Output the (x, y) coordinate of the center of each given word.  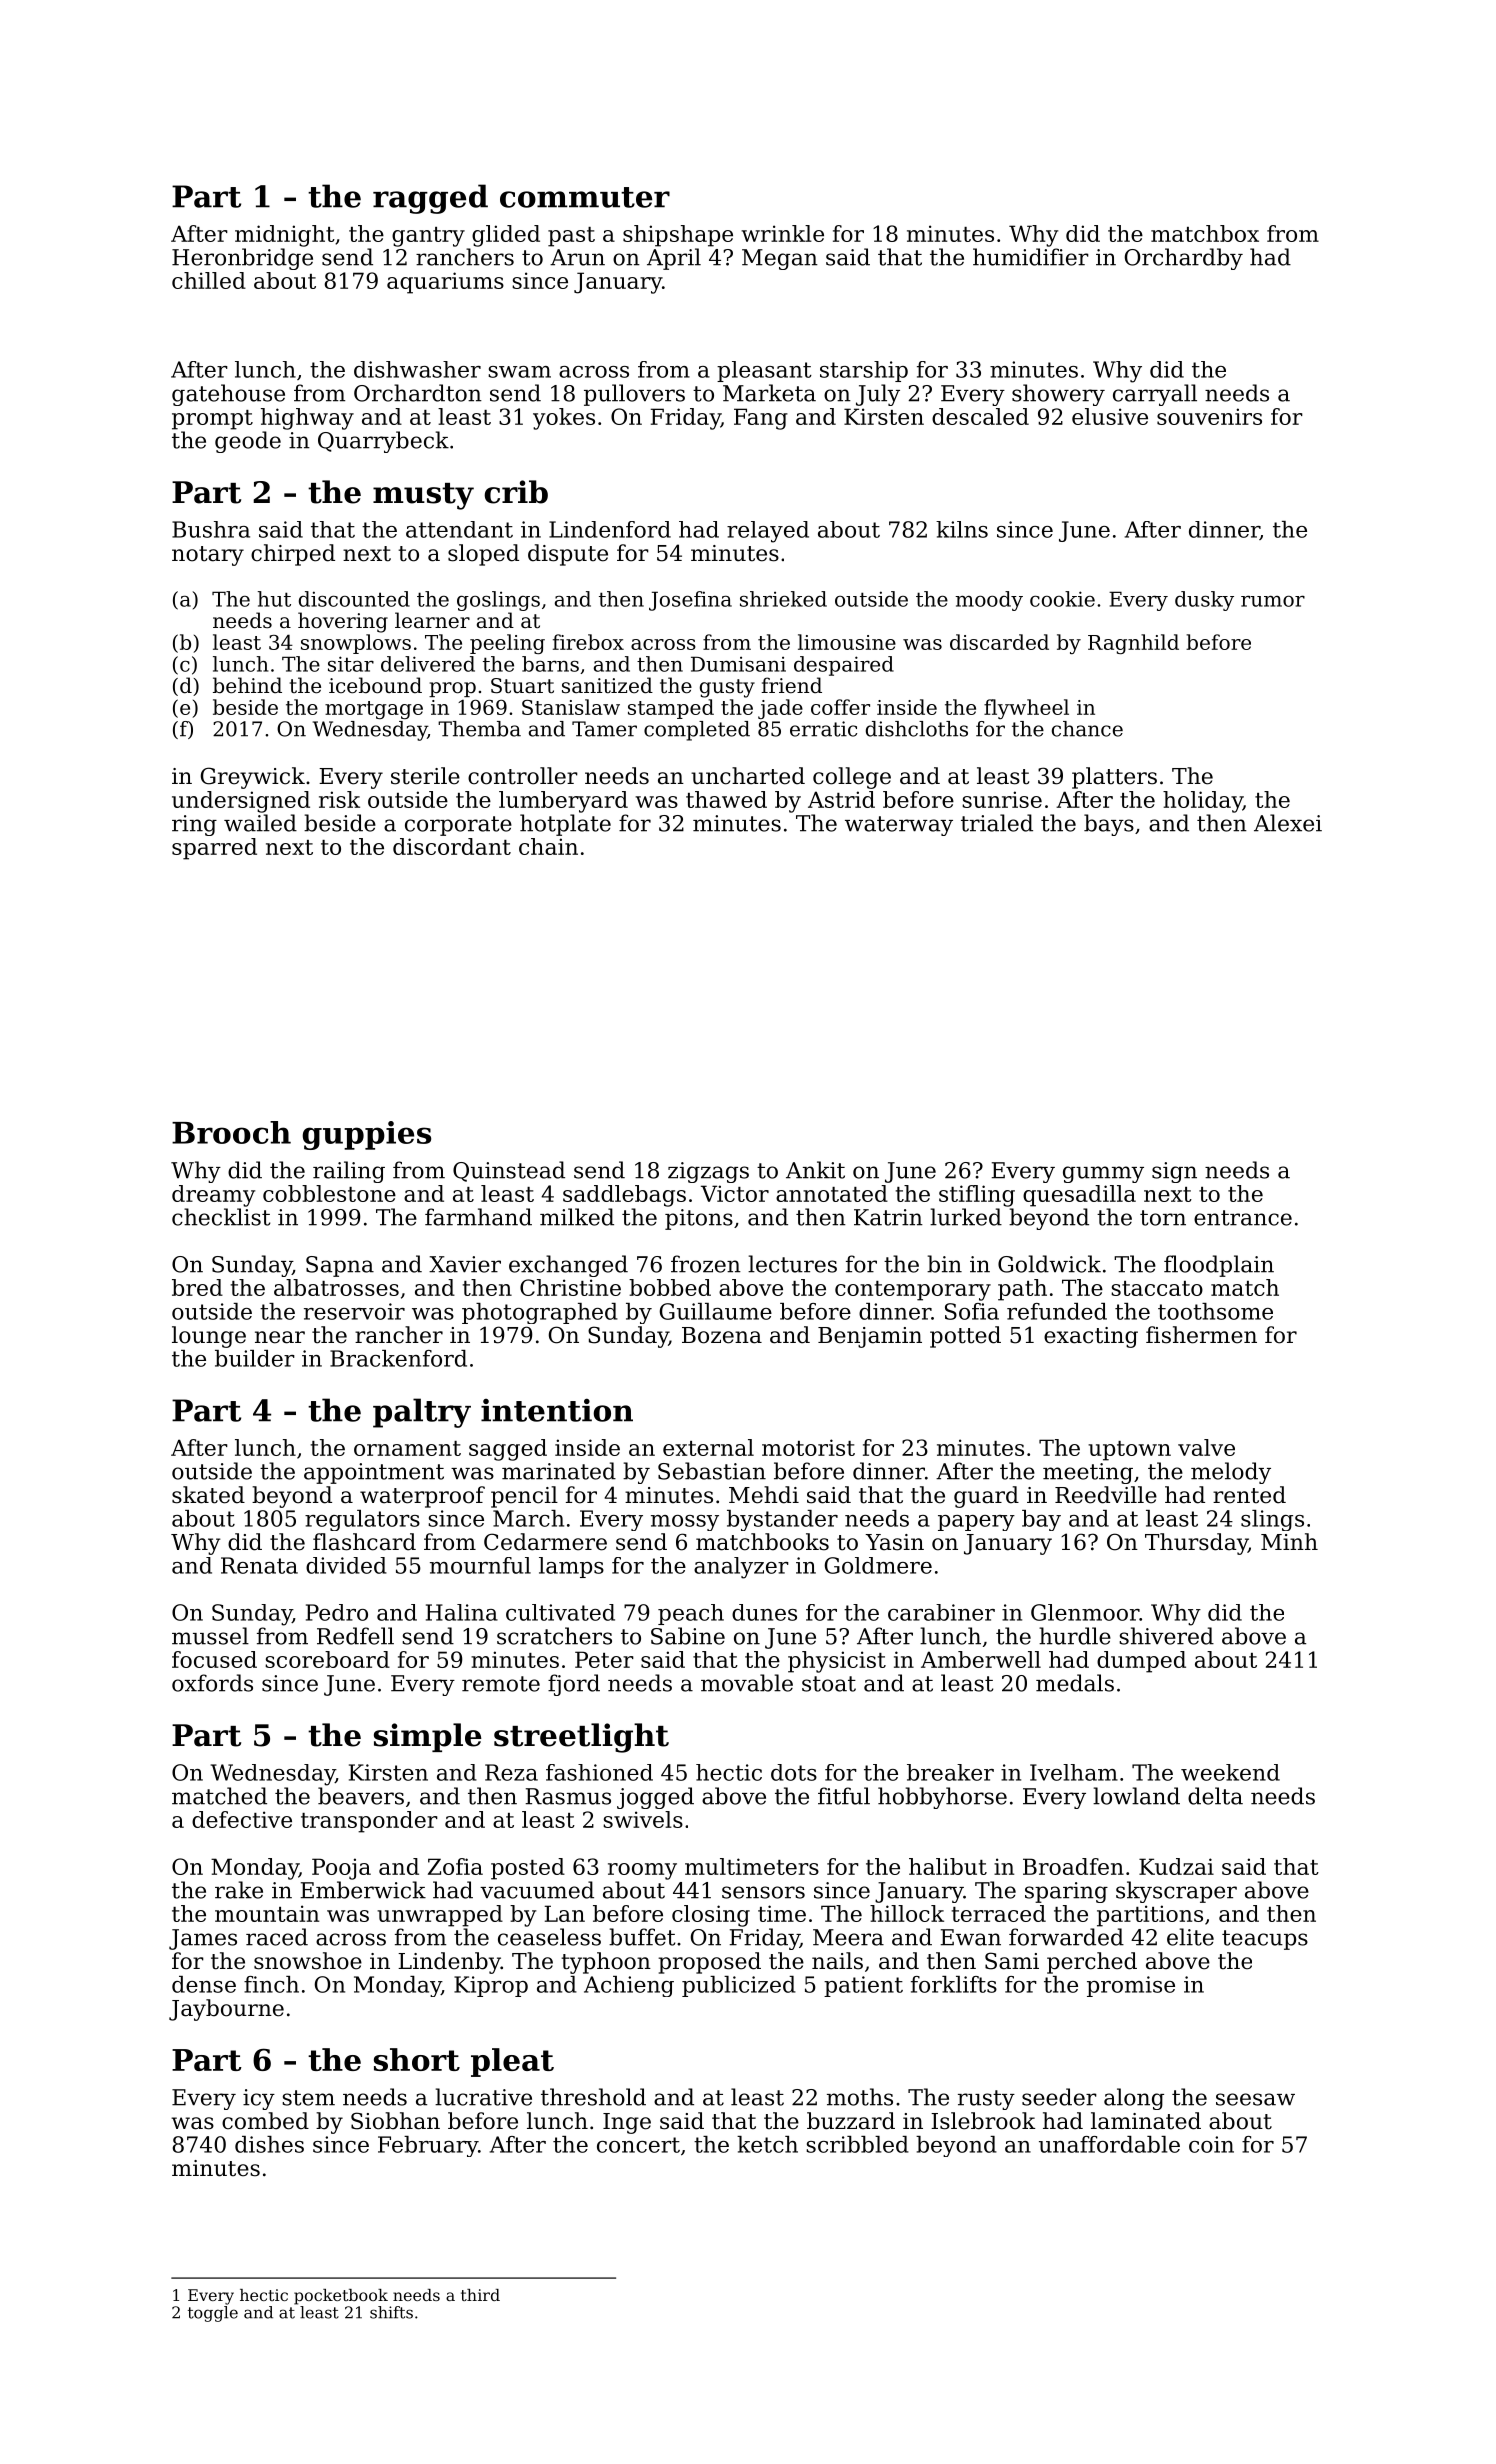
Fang (761, 419)
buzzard (851, 2121)
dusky (1204, 601)
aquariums (445, 283)
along (1134, 2099)
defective (242, 1819)
